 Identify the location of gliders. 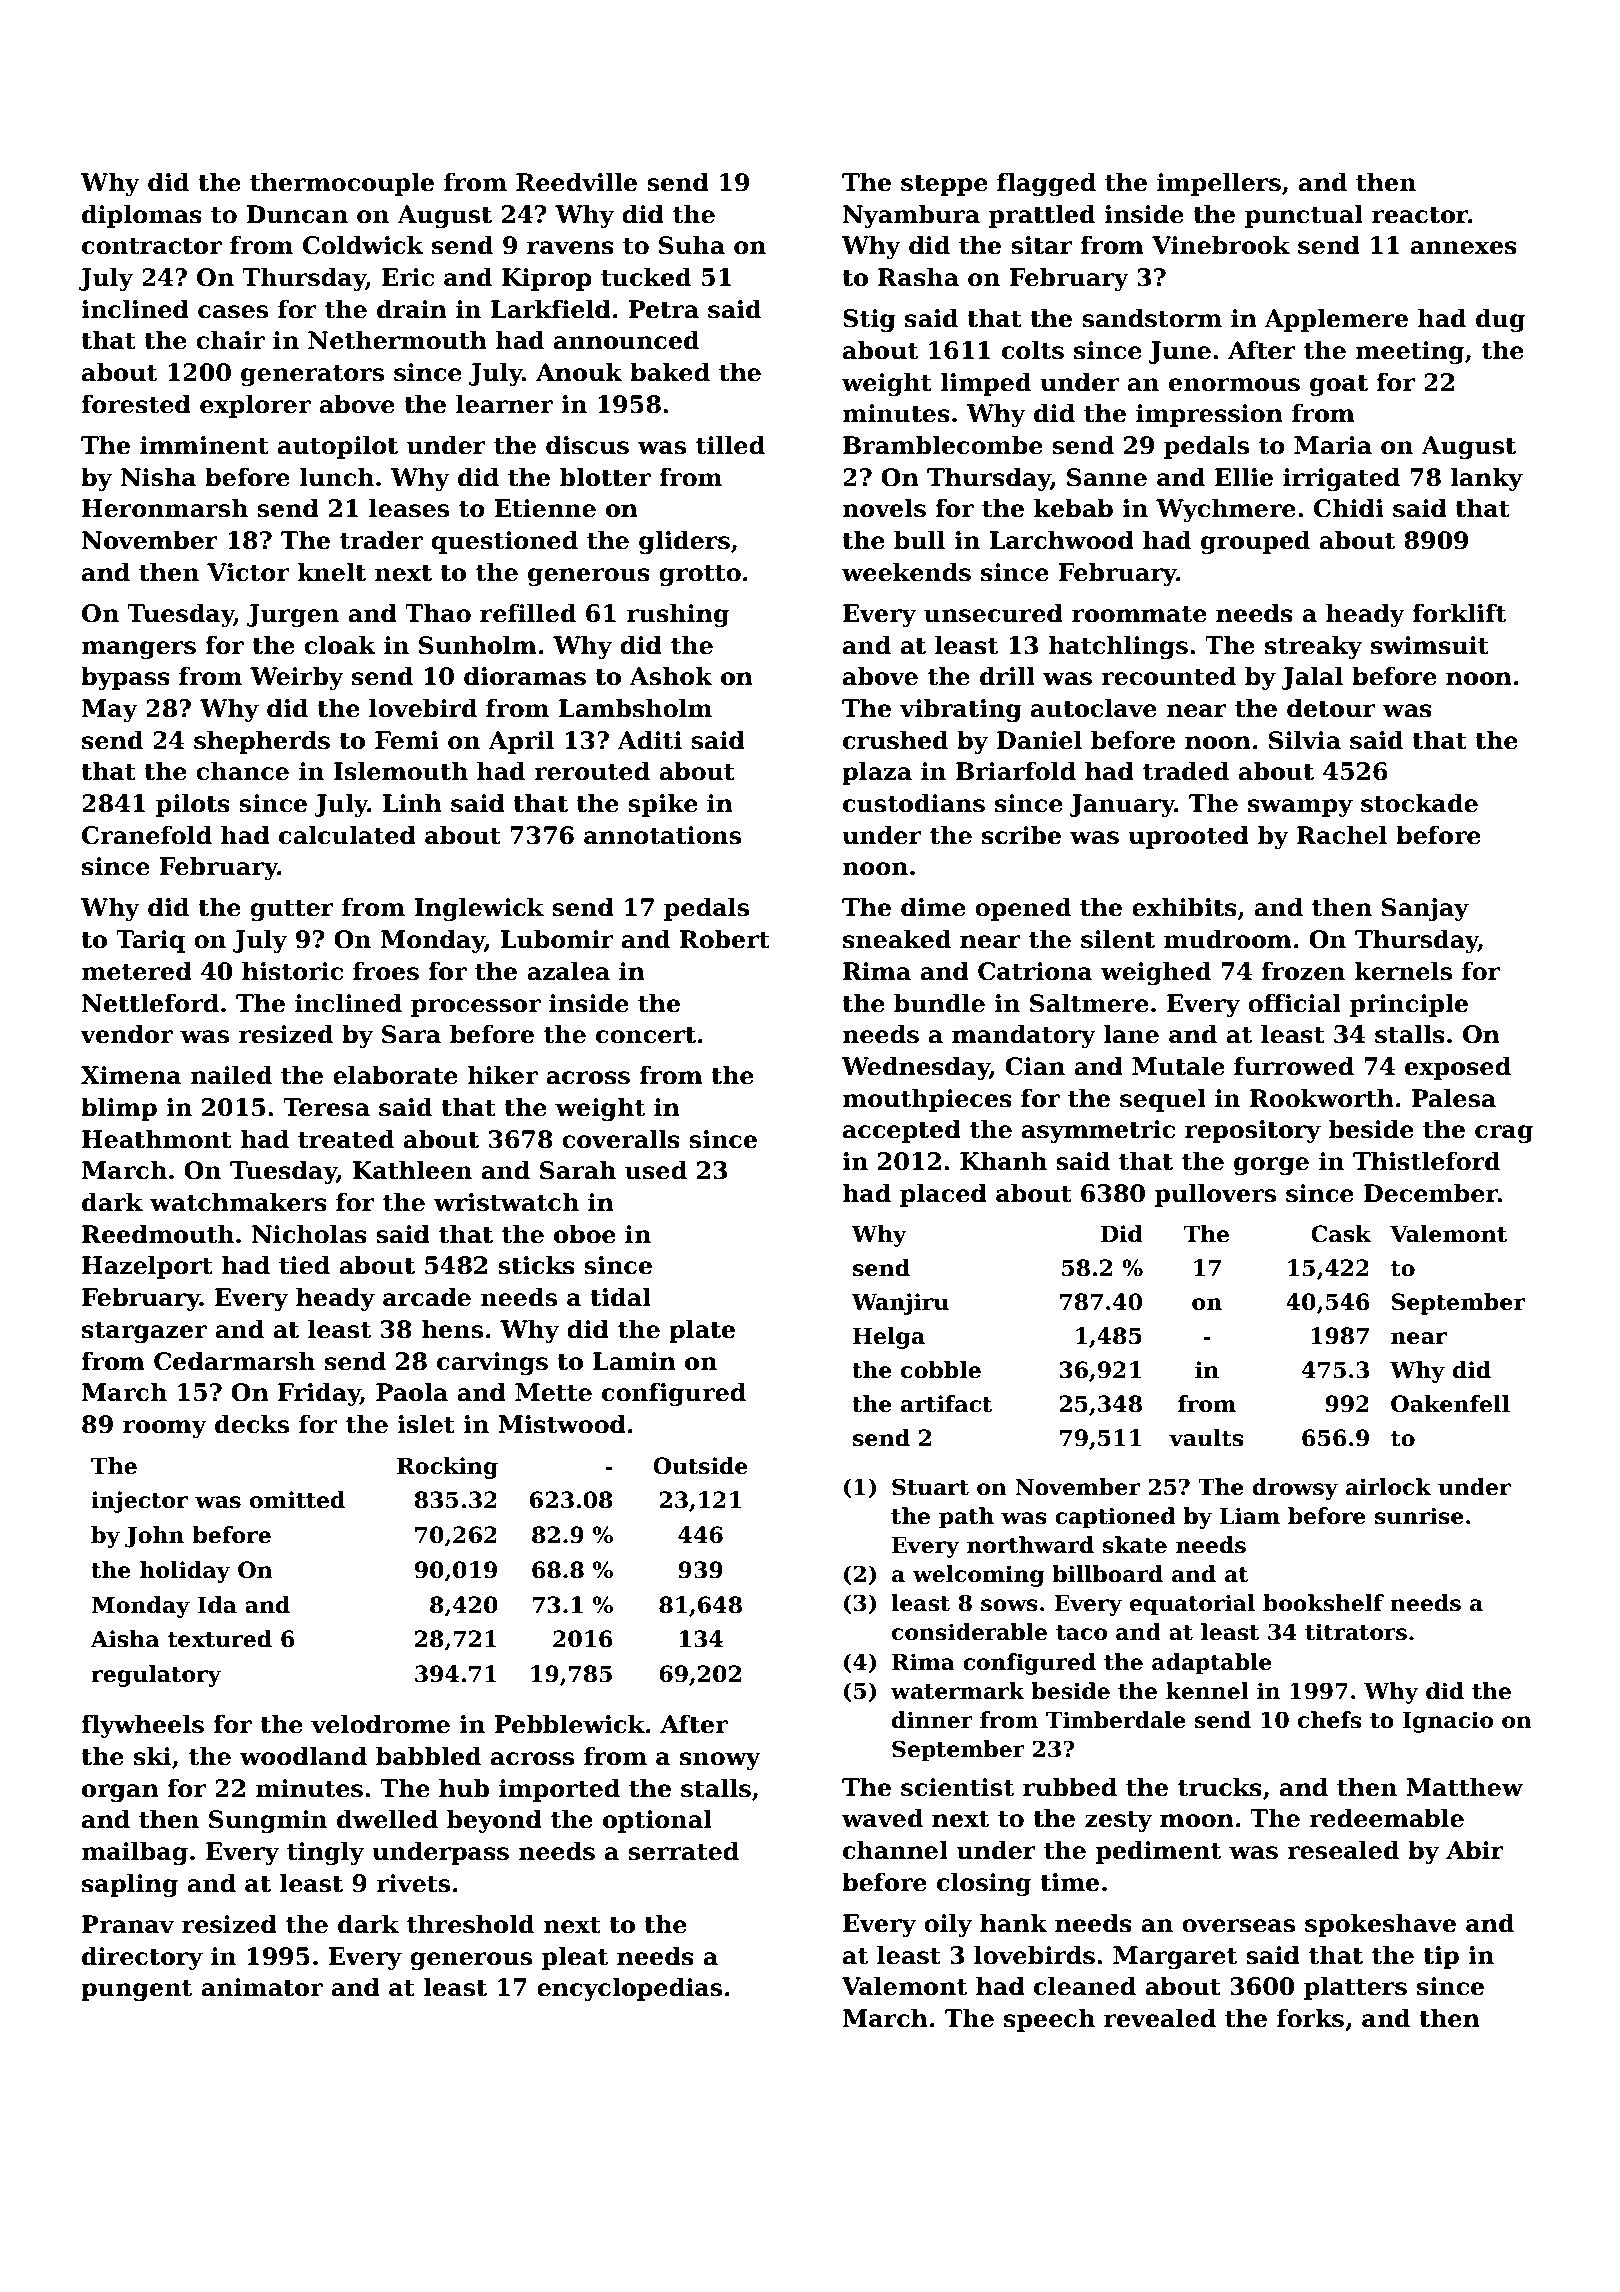
(684, 542).
